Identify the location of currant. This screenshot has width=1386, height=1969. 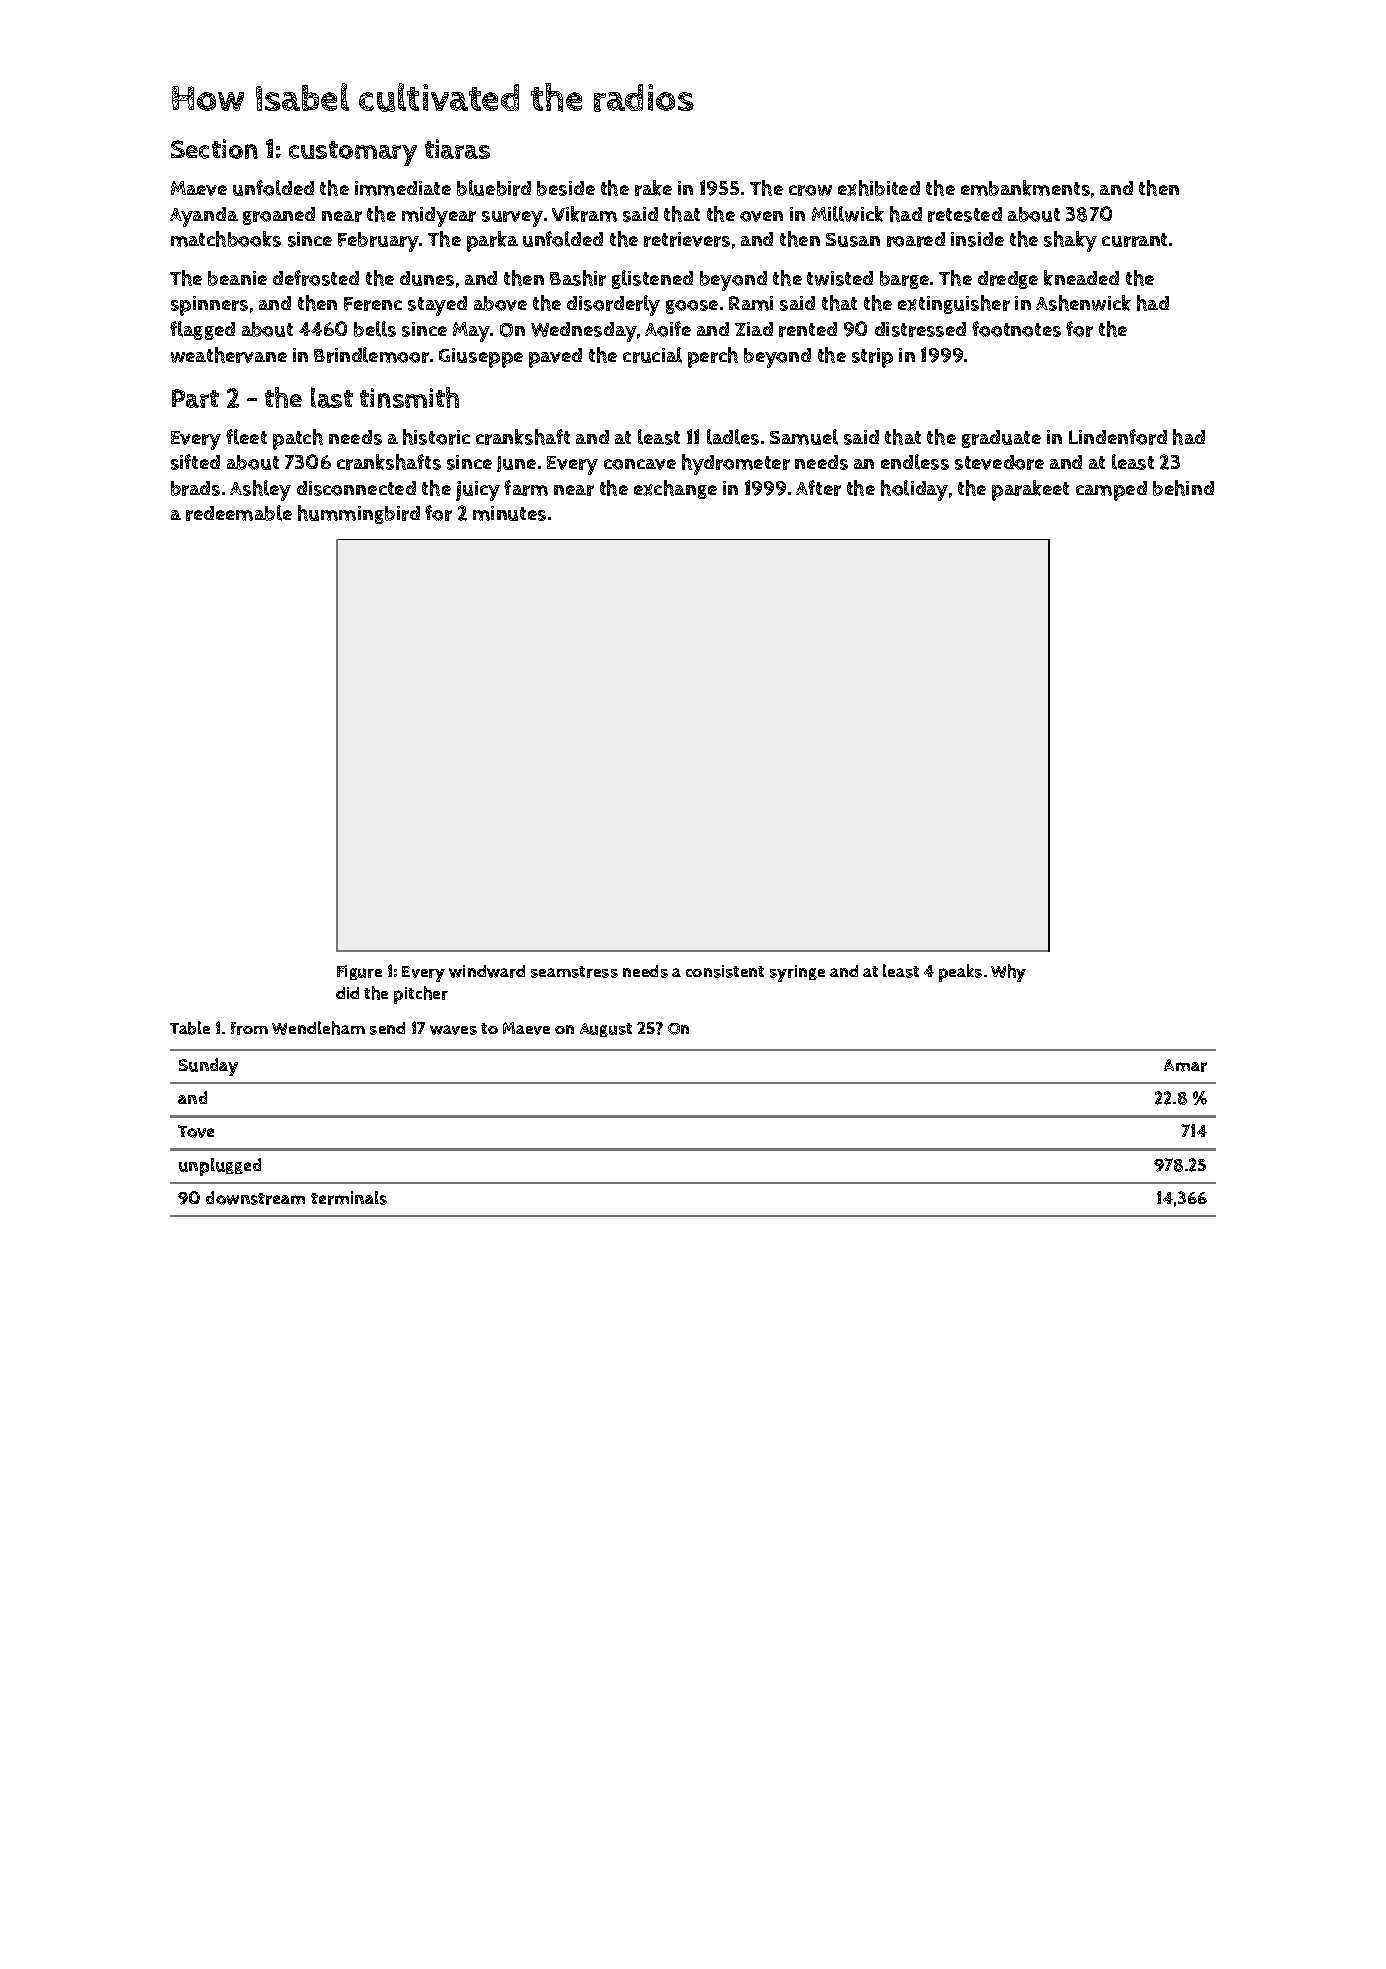
(1134, 240).
